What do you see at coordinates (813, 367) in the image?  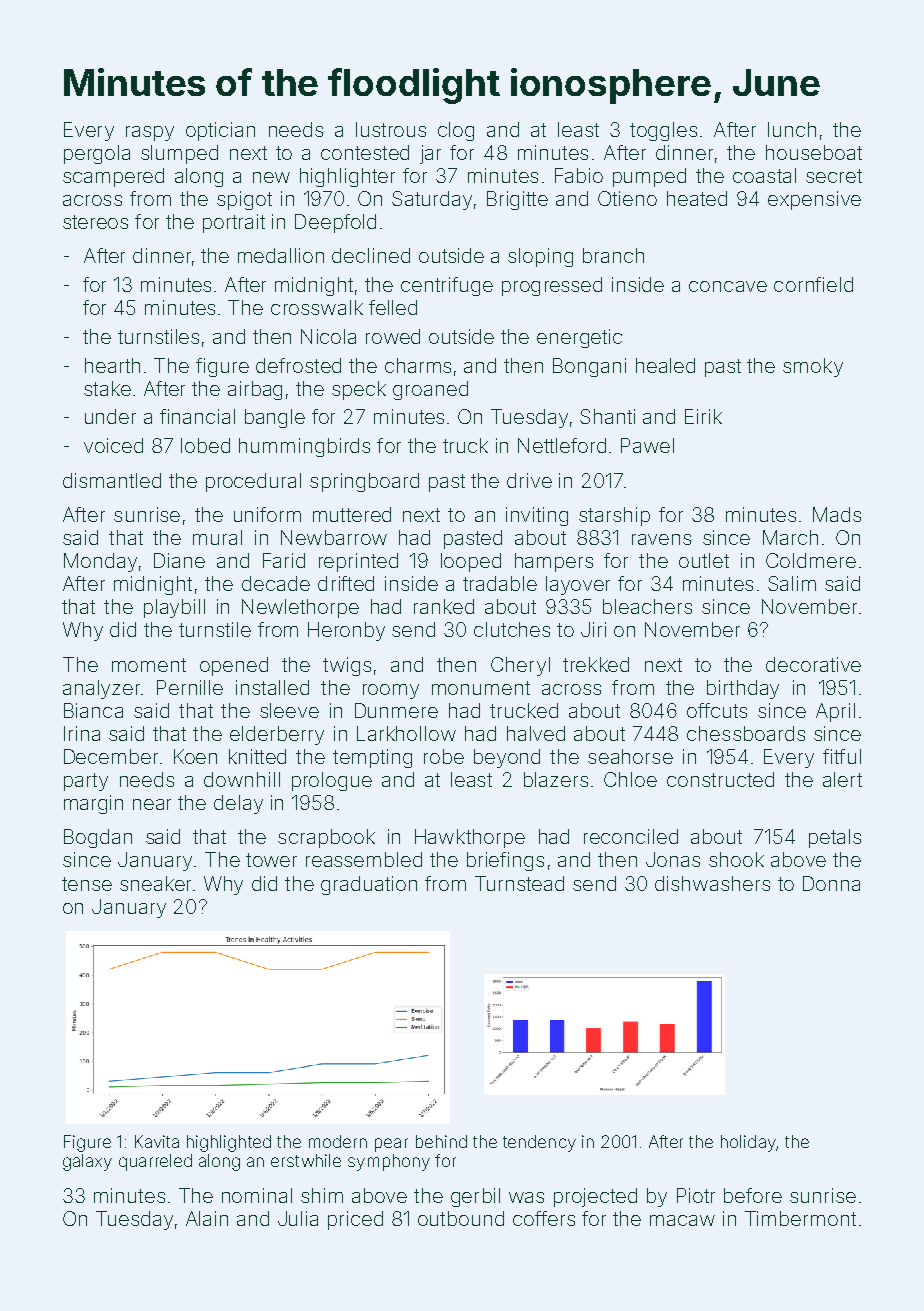 I see `smoky` at bounding box center [813, 367].
